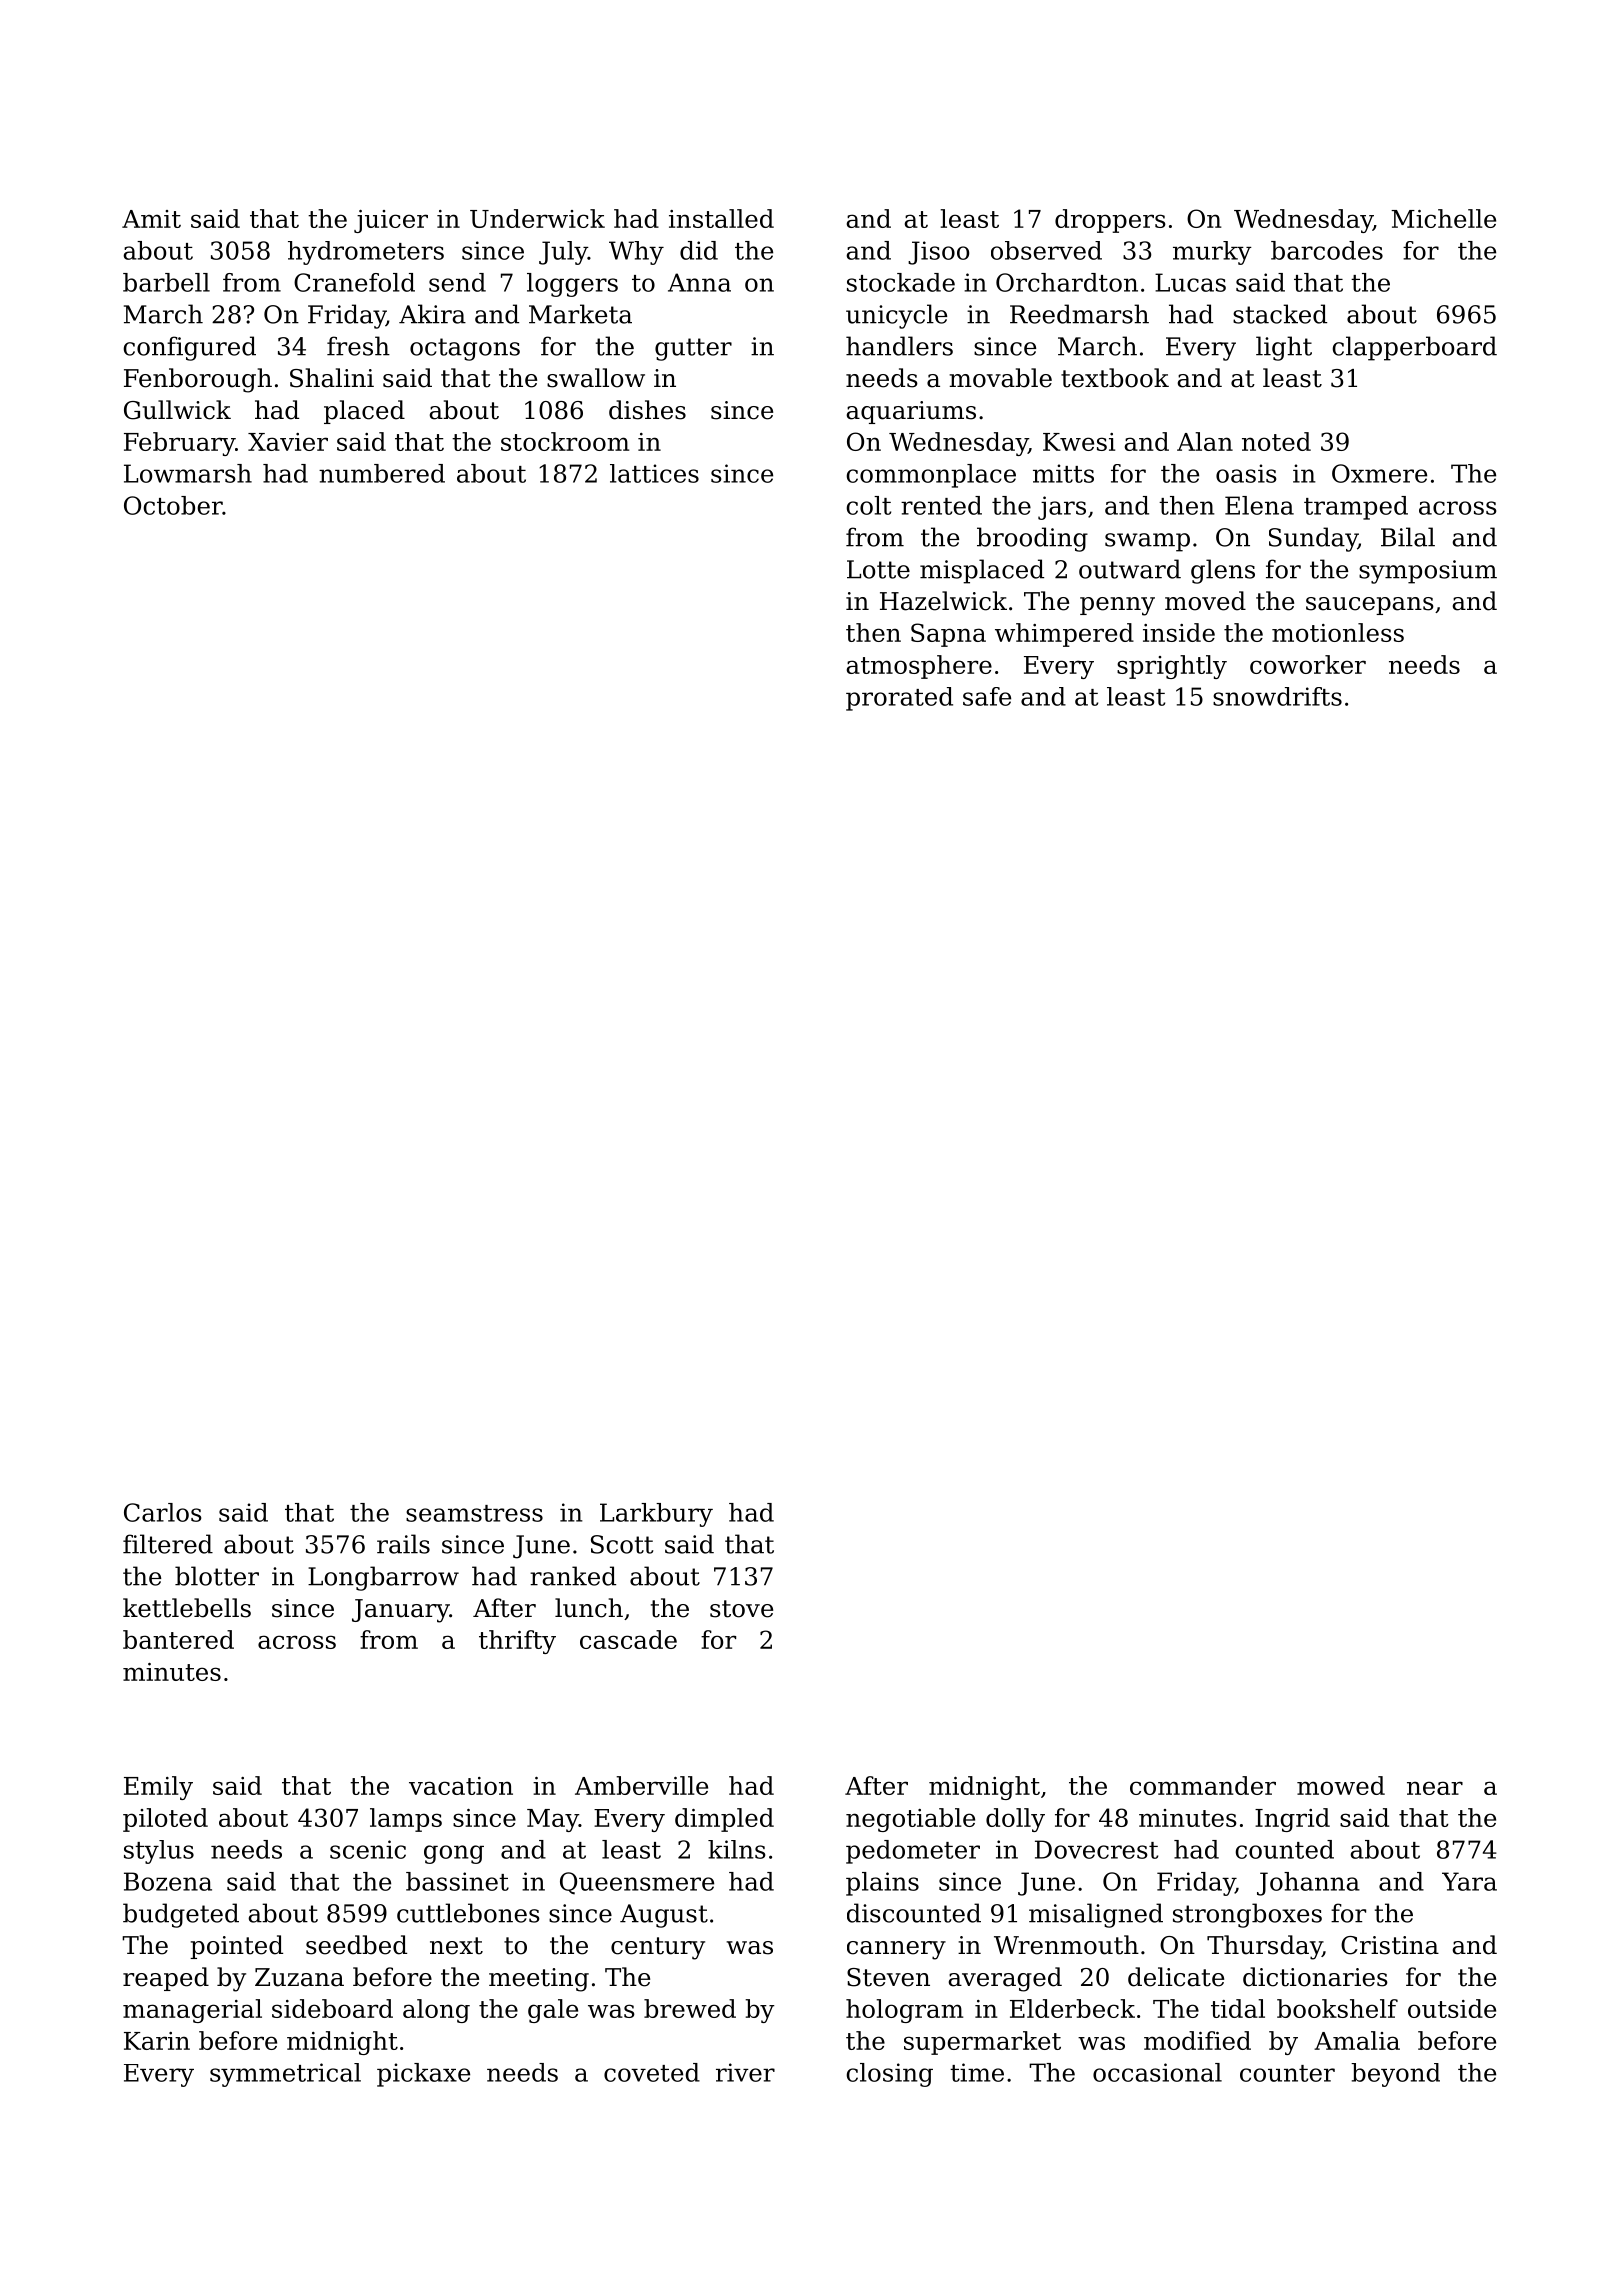  What do you see at coordinates (159, 1852) in the screenshot?
I see `stylus` at bounding box center [159, 1852].
